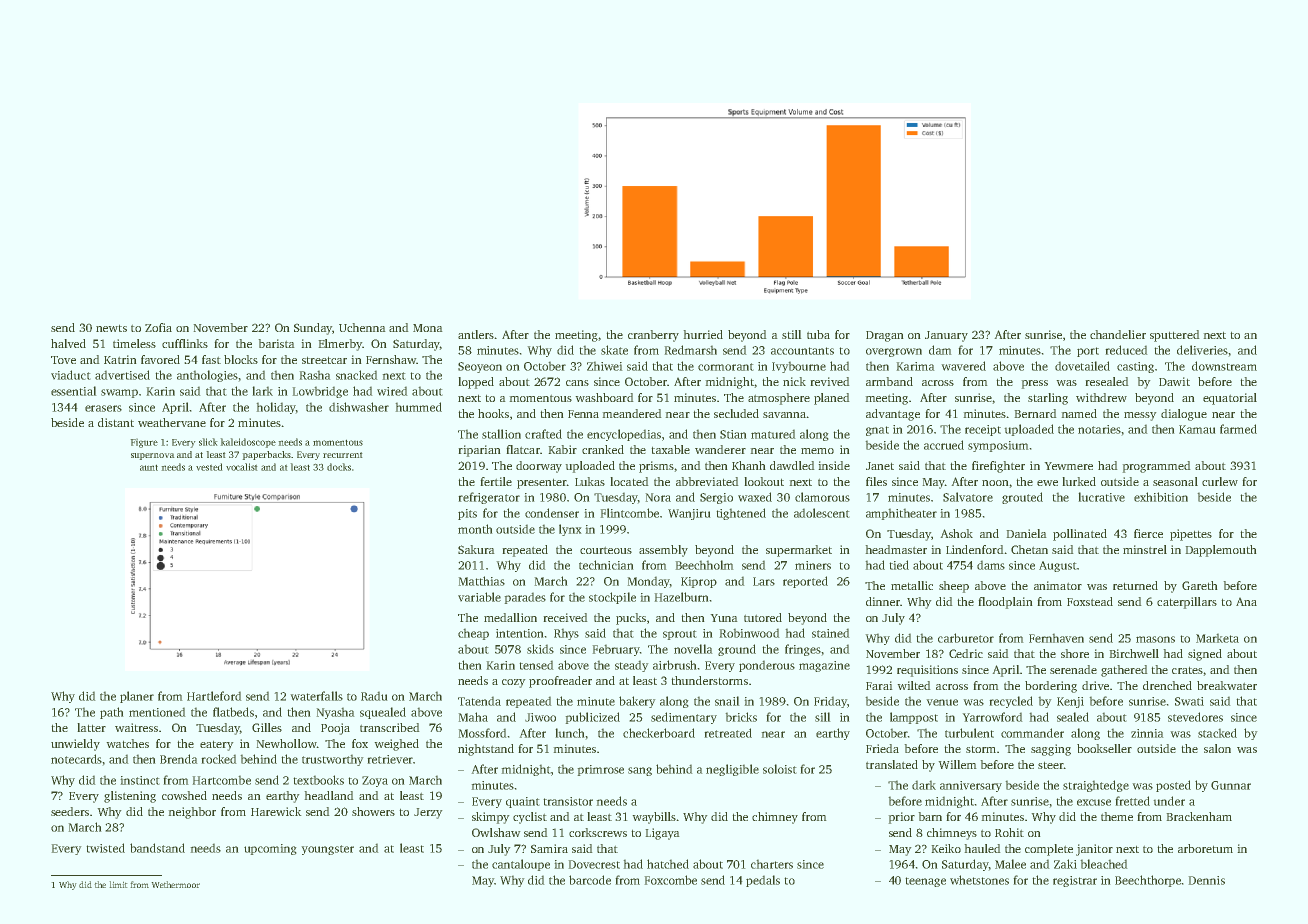 This screenshot has height=924, width=1308. I want to click on messy, so click(1140, 416).
